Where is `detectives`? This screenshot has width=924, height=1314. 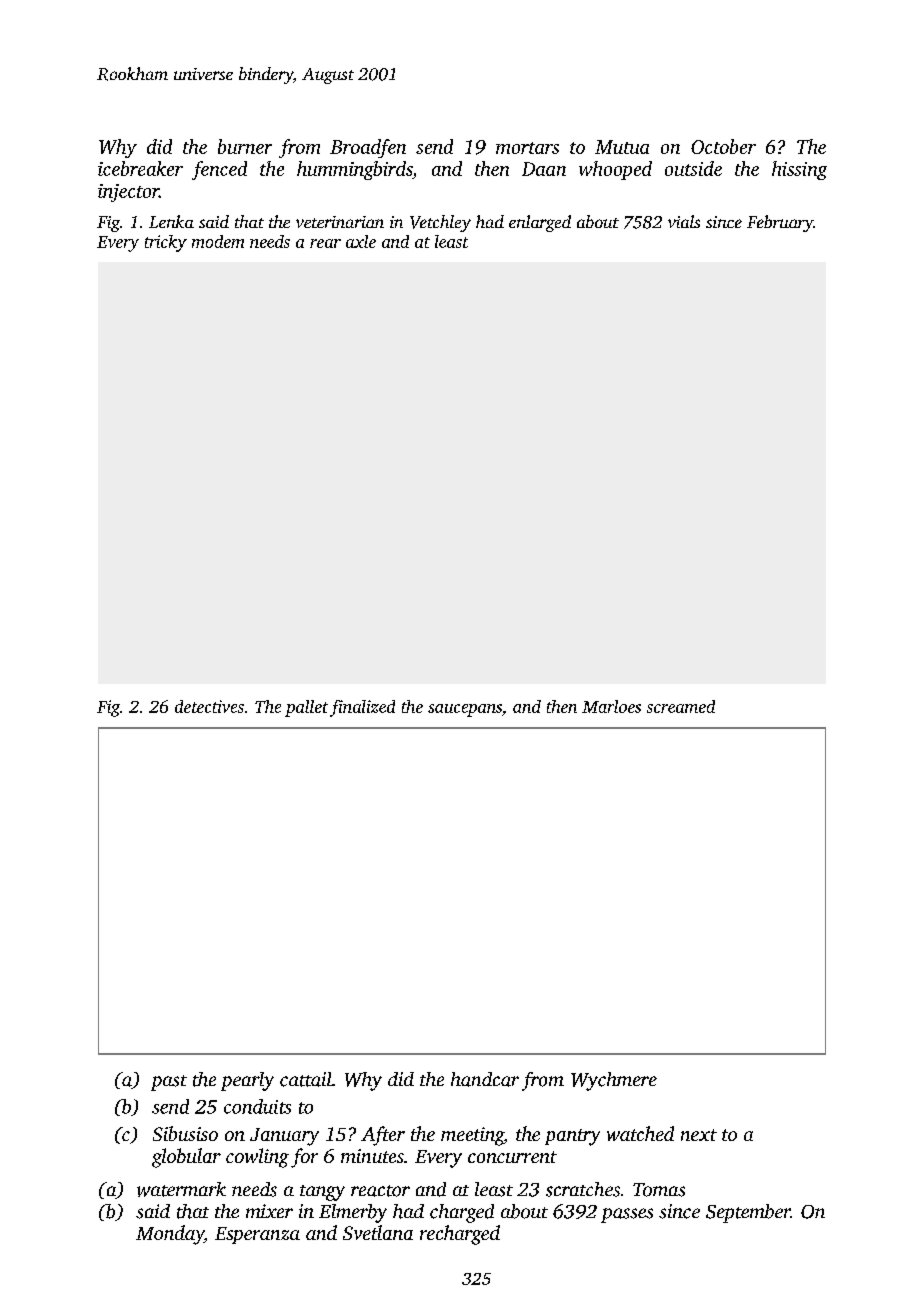 detectives is located at coordinates (209, 706).
